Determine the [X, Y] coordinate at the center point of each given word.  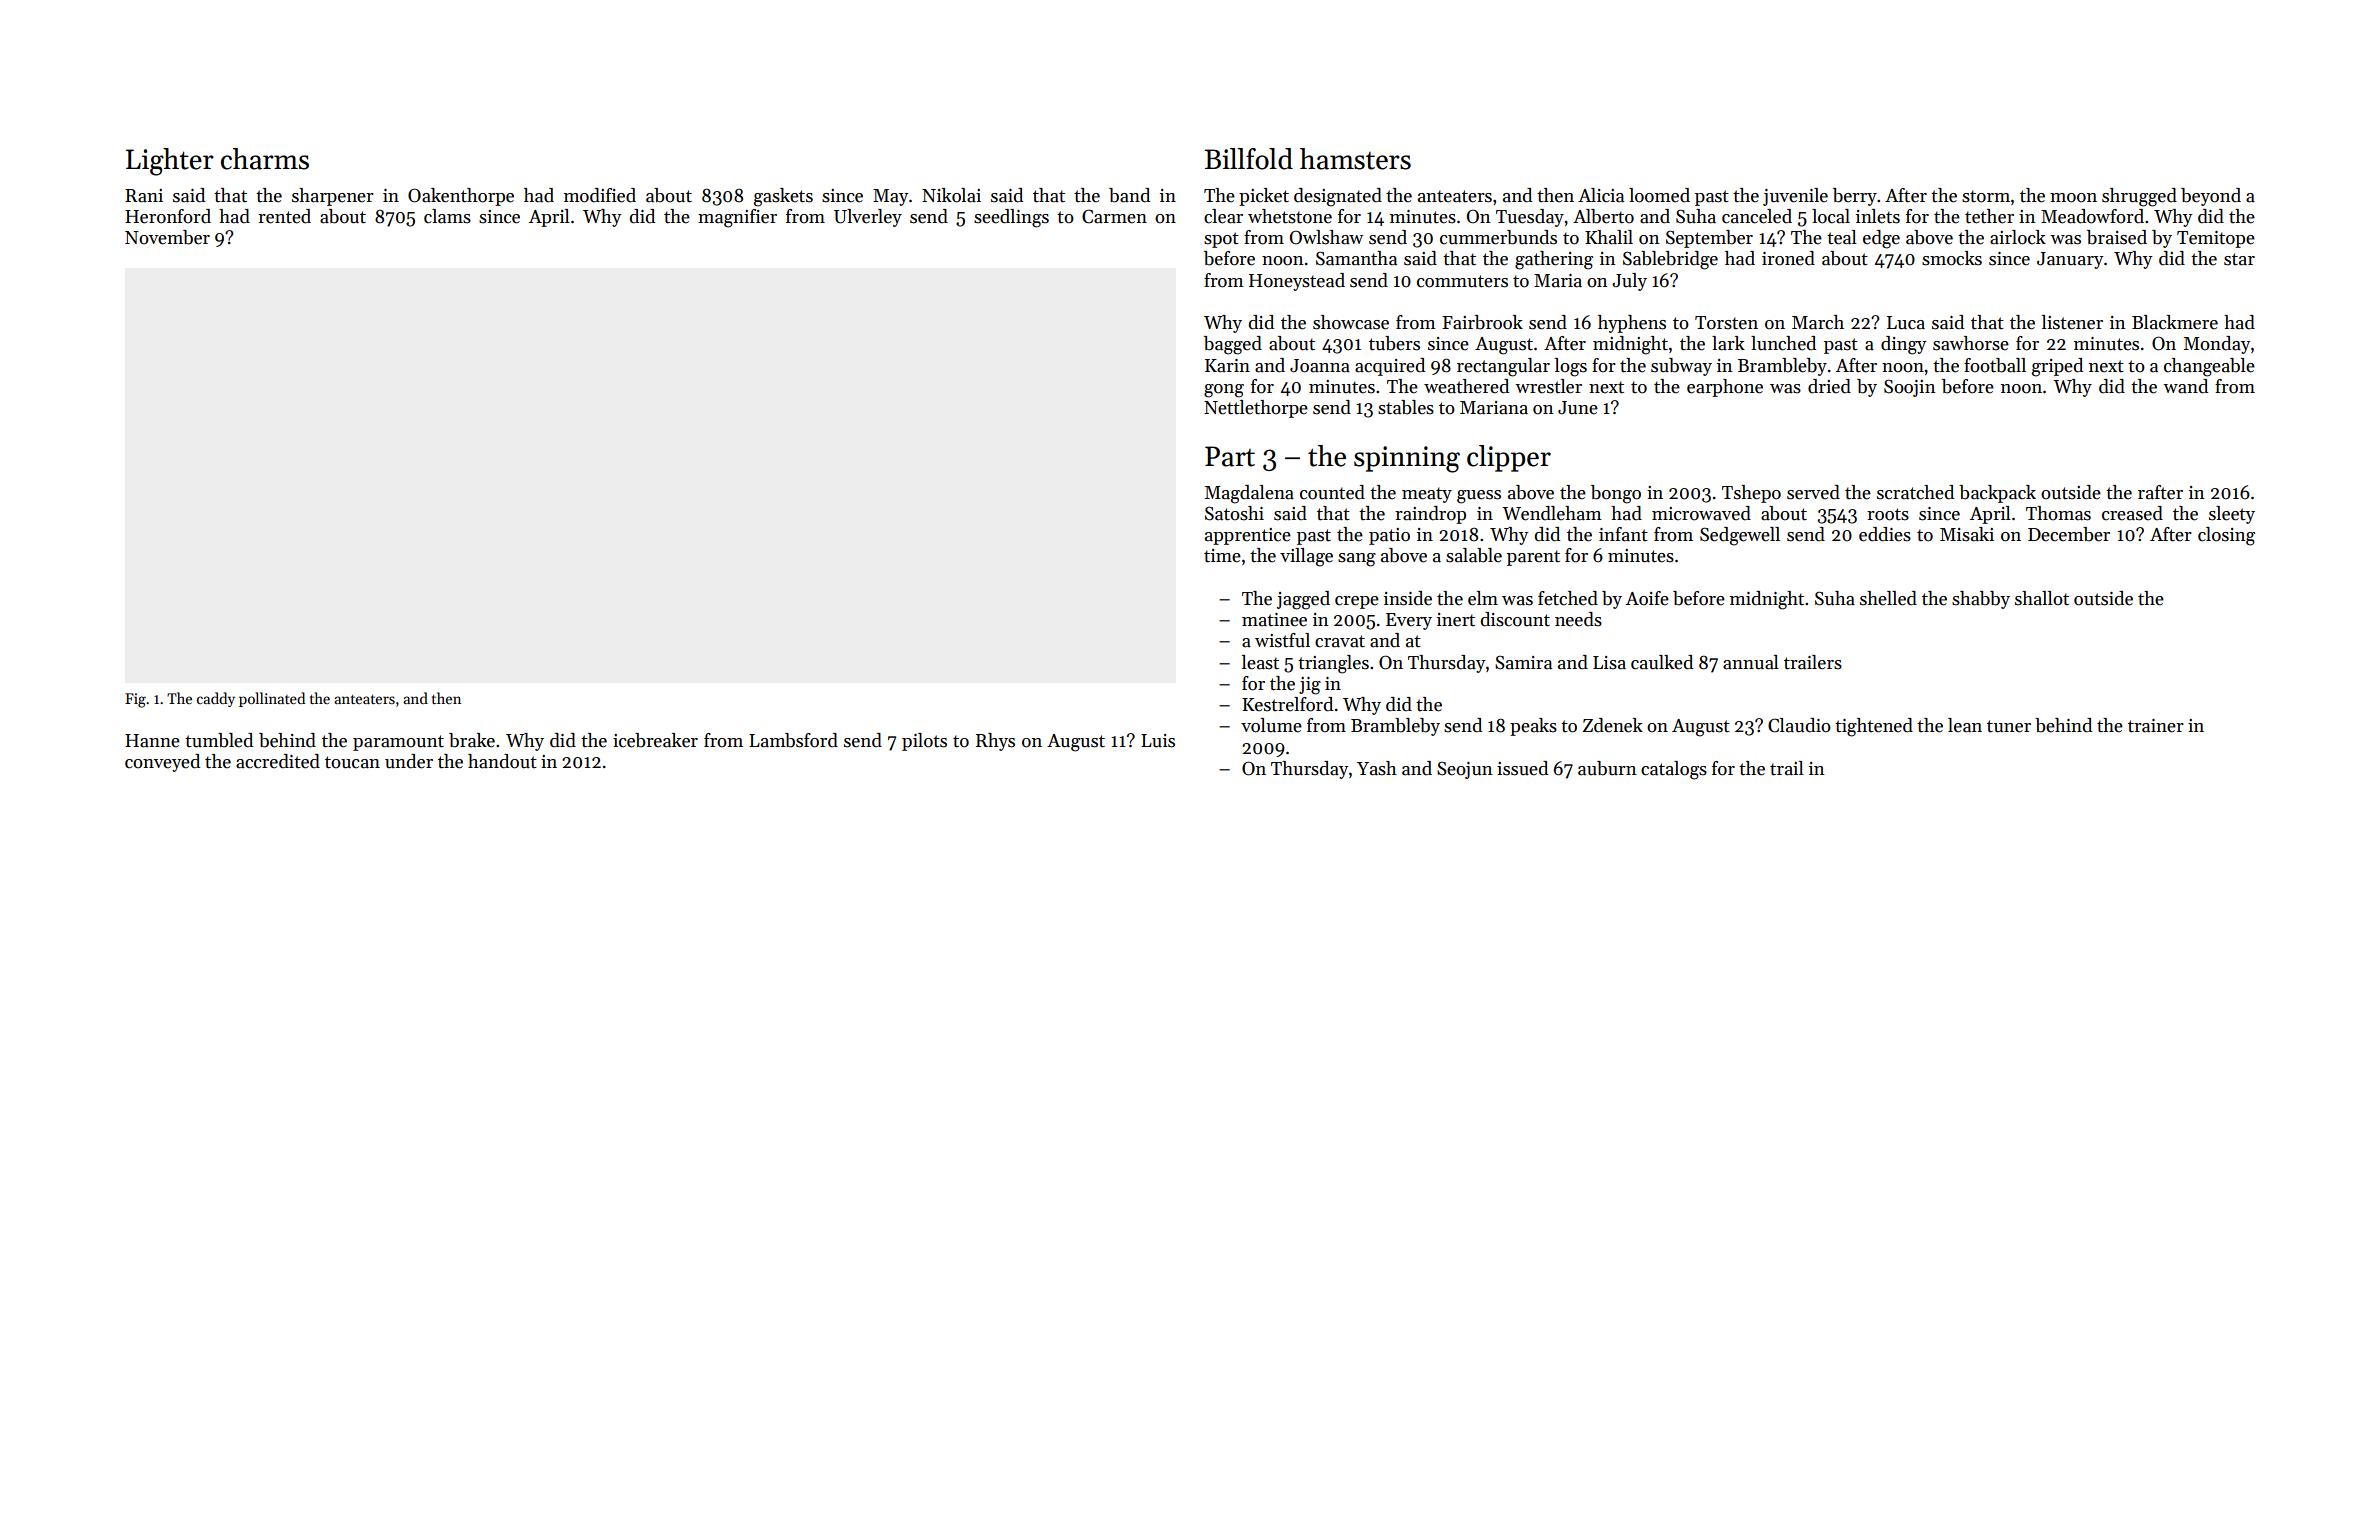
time [1222, 556]
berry [1855, 197]
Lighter [170, 162]
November [167, 237]
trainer [2156, 726]
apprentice [1248, 536]
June [1578, 408]
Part [1230, 456]
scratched [1915, 492]
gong [1224, 391]
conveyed [162, 763]
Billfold [1249, 159]
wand [2185, 386]
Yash [1377, 768]
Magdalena [1249, 494]
